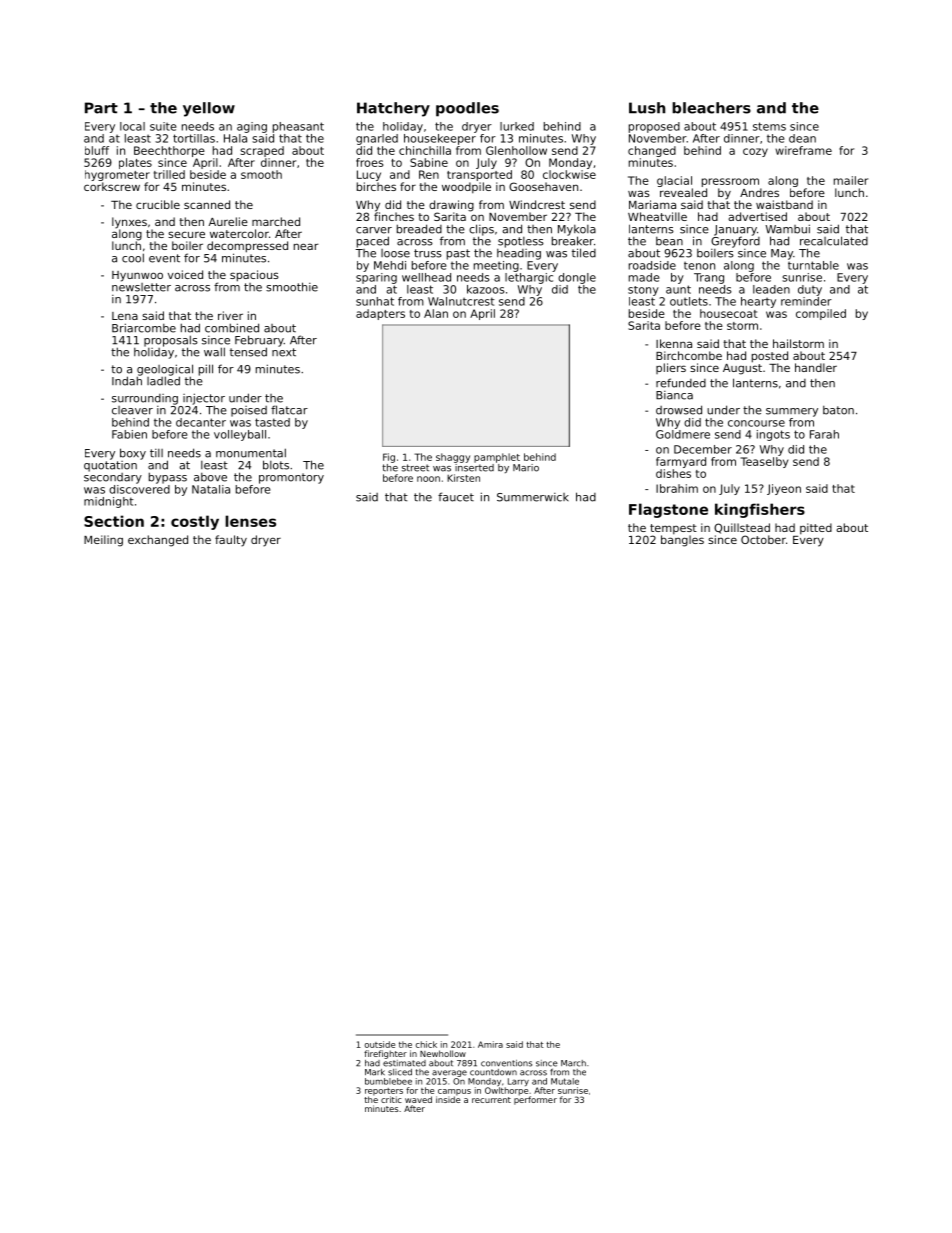  I want to click on performer, so click(535, 1100).
